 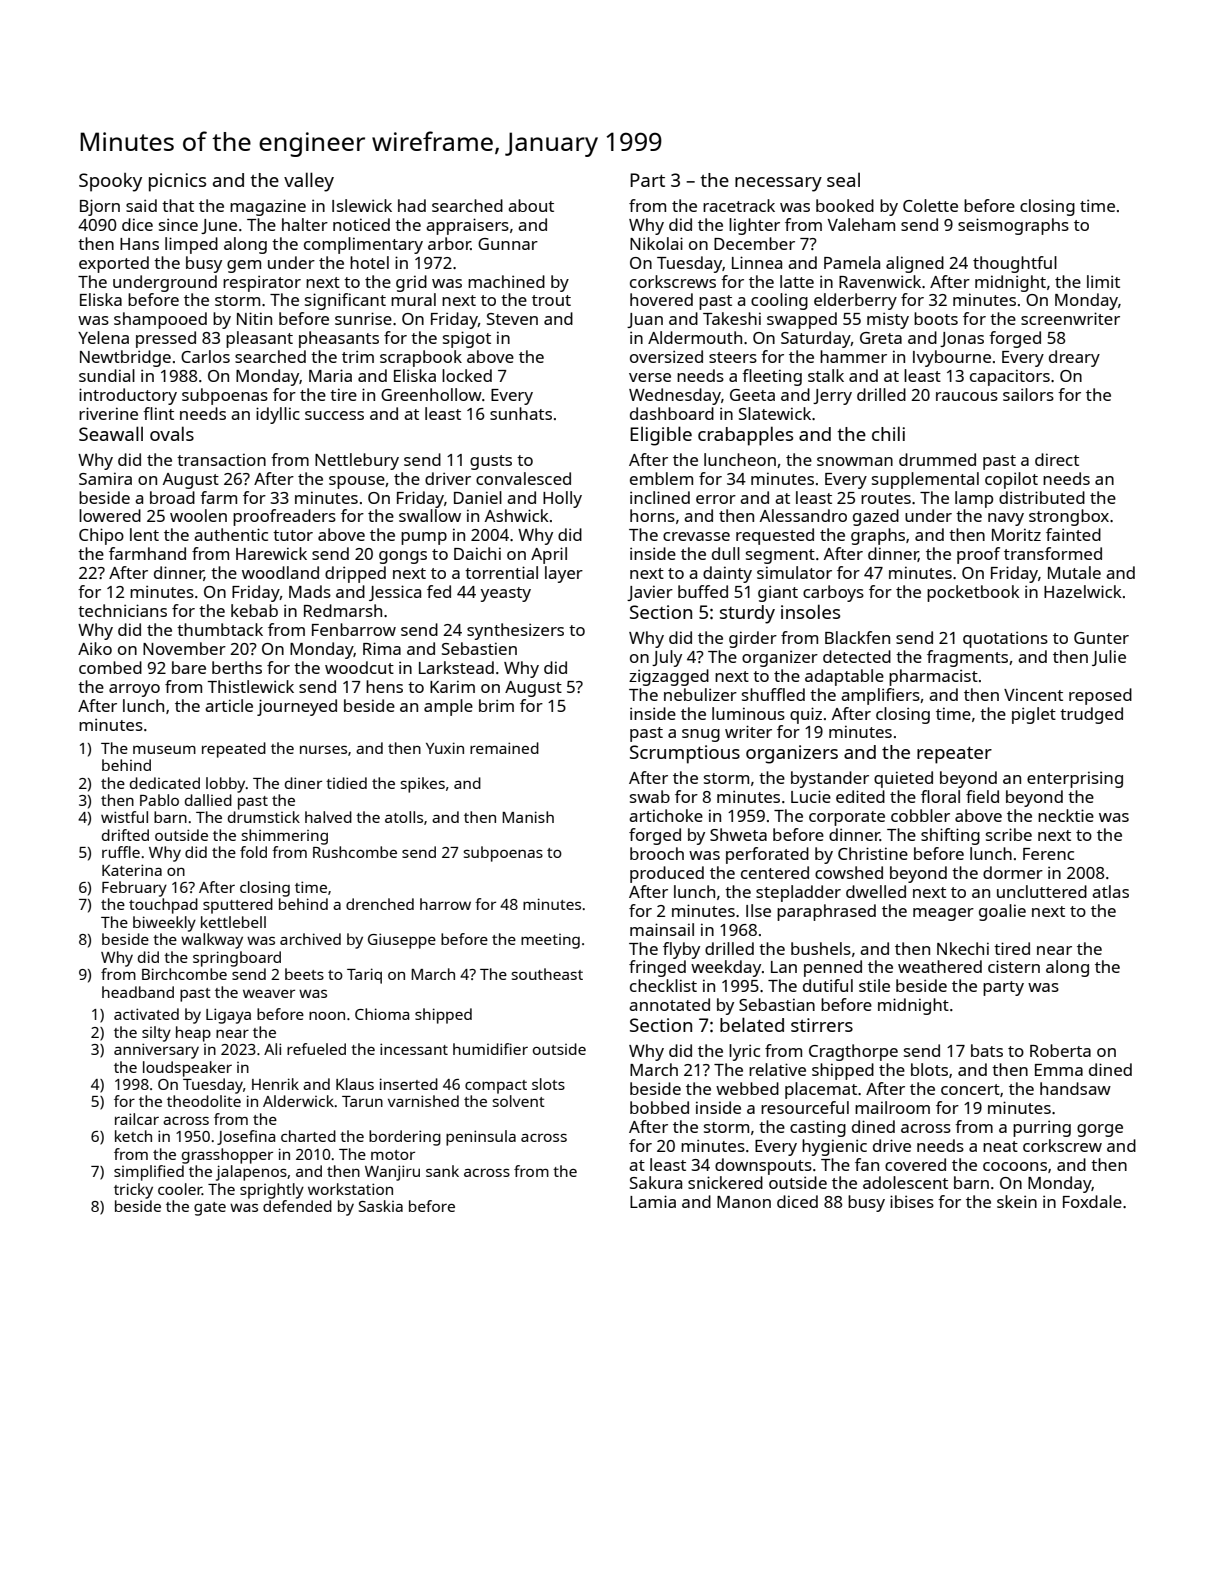 What do you see at coordinates (1075, 779) in the page?
I see `enterprising` at bounding box center [1075, 779].
